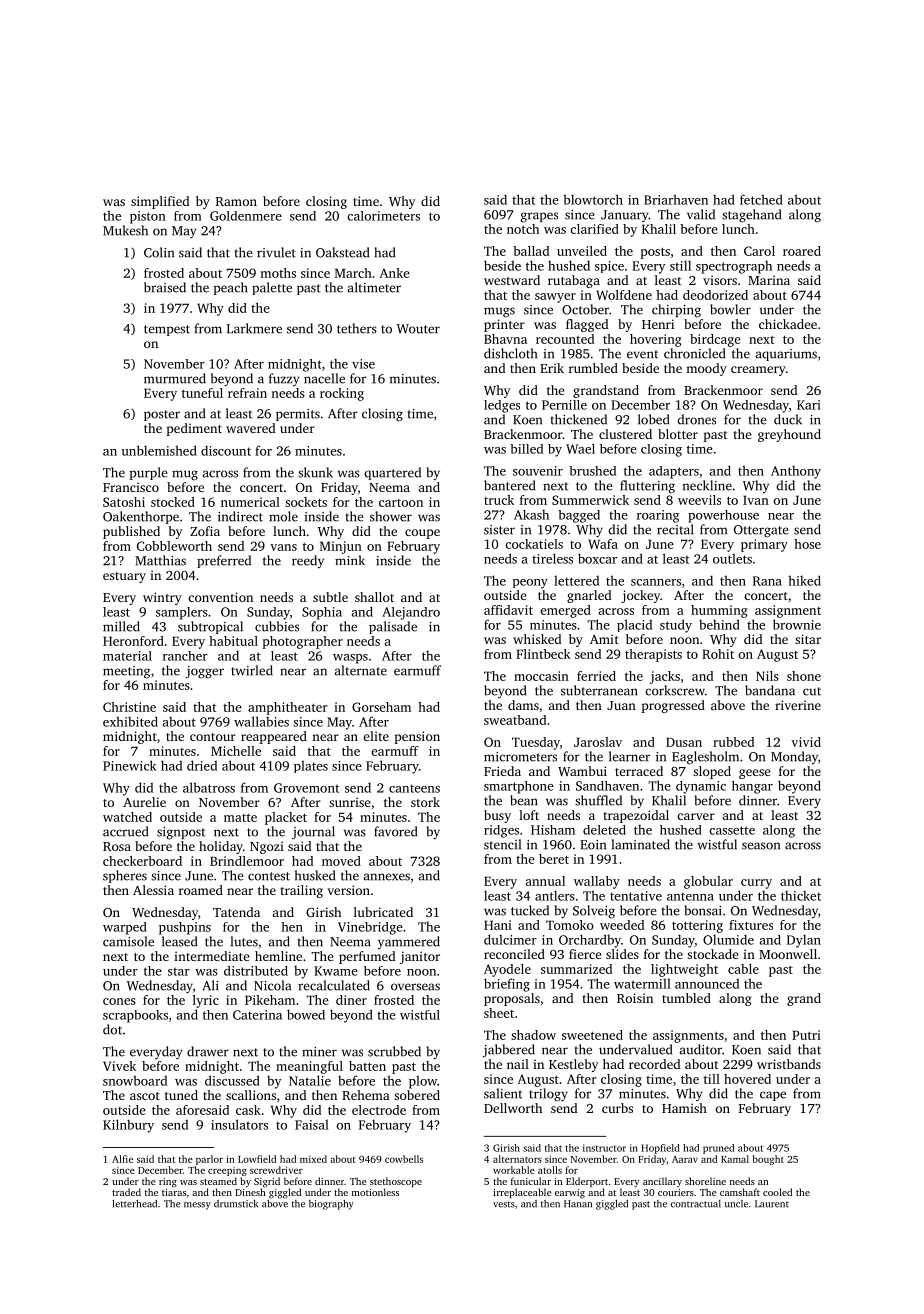  What do you see at coordinates (394, 273) in the screenshot?
I see `Anke` at bounding box center [394, 273].
